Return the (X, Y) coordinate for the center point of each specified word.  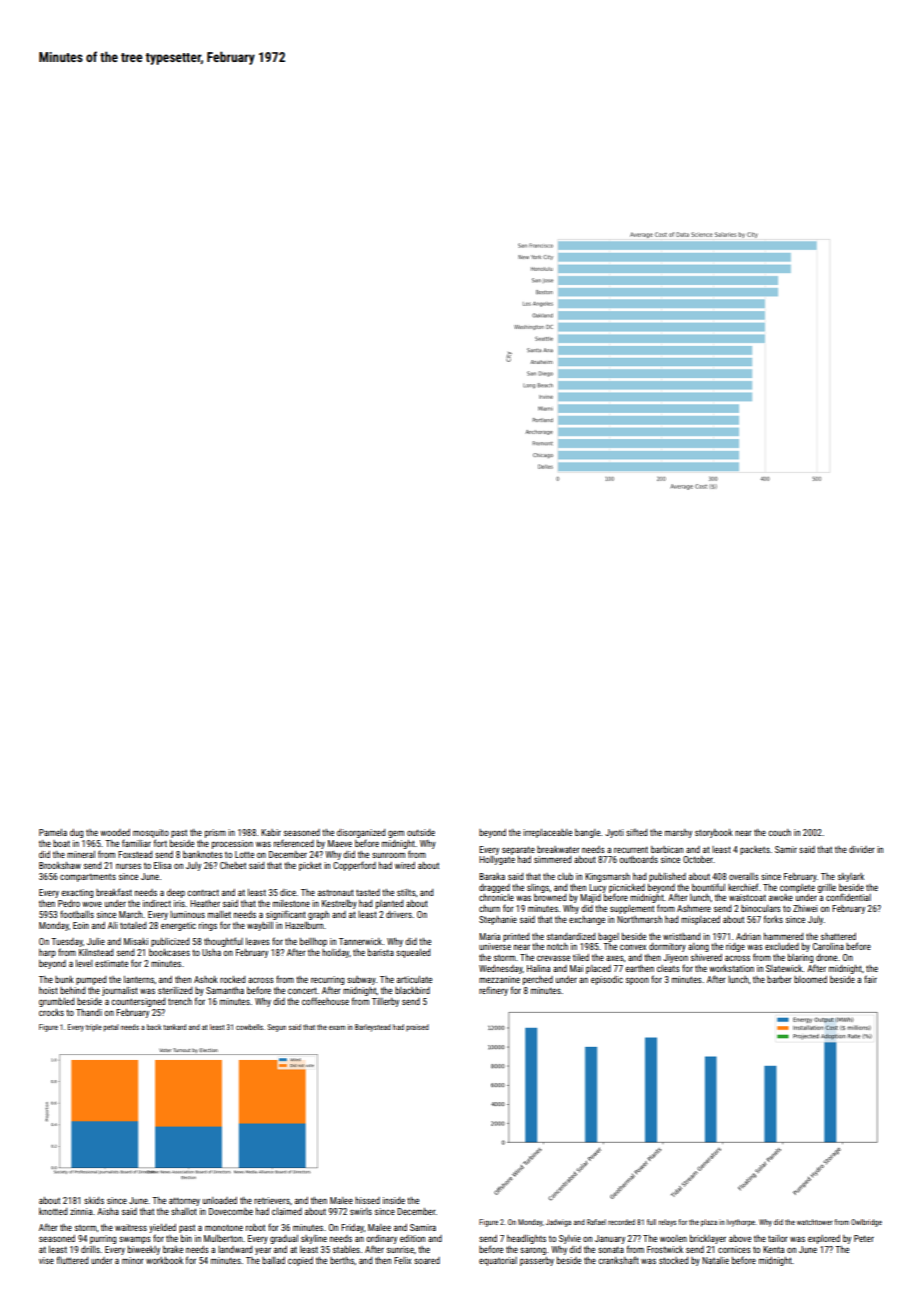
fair (870, 979)
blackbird (412, 990)
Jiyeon (675, 958)
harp (47, 953)
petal (111, 1028)
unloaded (220, 1200)
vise (46, 1260)
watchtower (815, 1222)
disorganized (361, 833)
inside (394, 1200)
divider (862, 849)
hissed (367, 1200)
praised (417, 1028)
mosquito (151, 833)
